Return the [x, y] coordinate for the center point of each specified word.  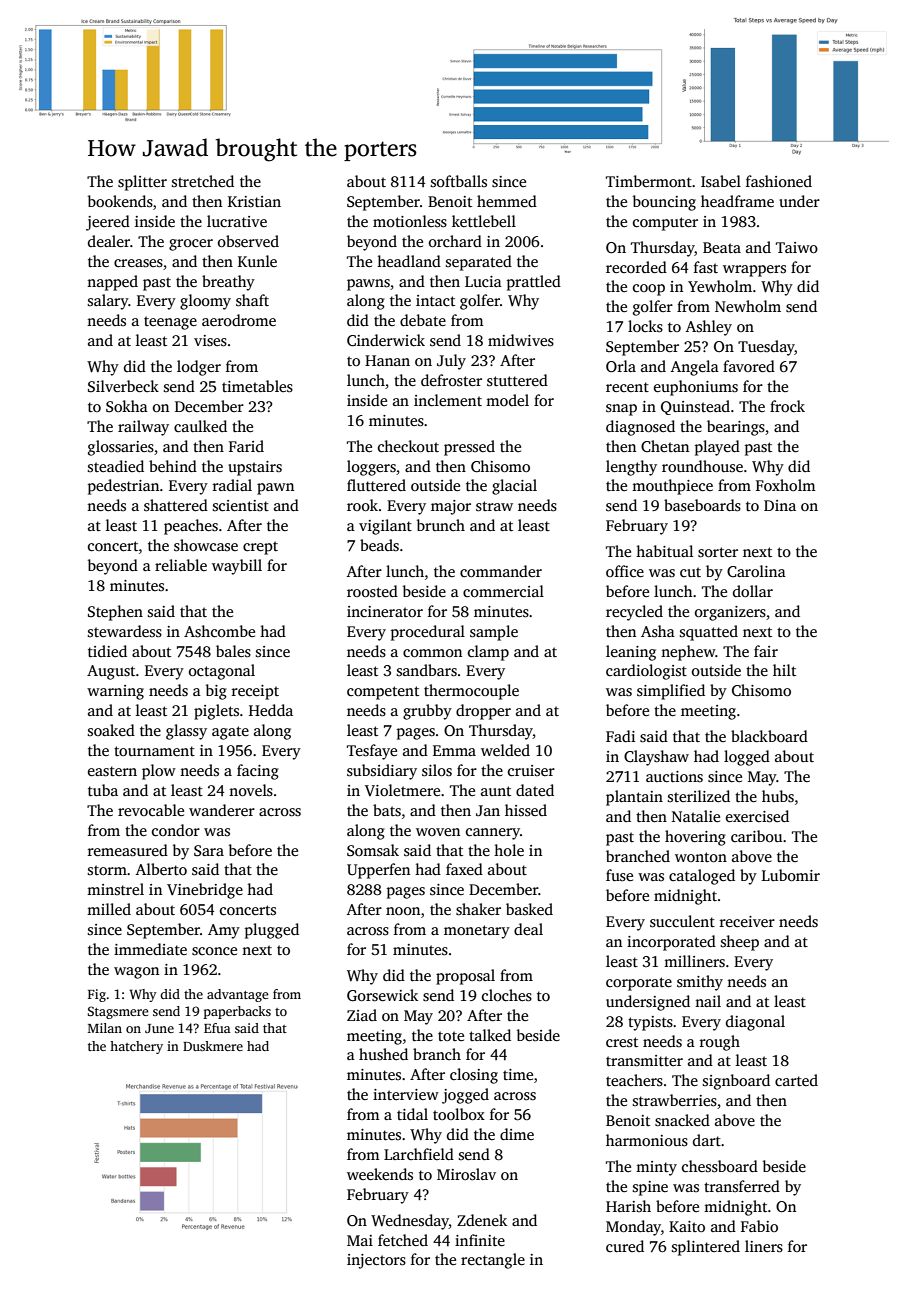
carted [796, 1080]
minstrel [115, 889]
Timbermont [649, 181]
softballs [459, 181]
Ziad [362, 1015]
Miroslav [466, 1174]
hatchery [136, 1047]
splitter [142, 183]
